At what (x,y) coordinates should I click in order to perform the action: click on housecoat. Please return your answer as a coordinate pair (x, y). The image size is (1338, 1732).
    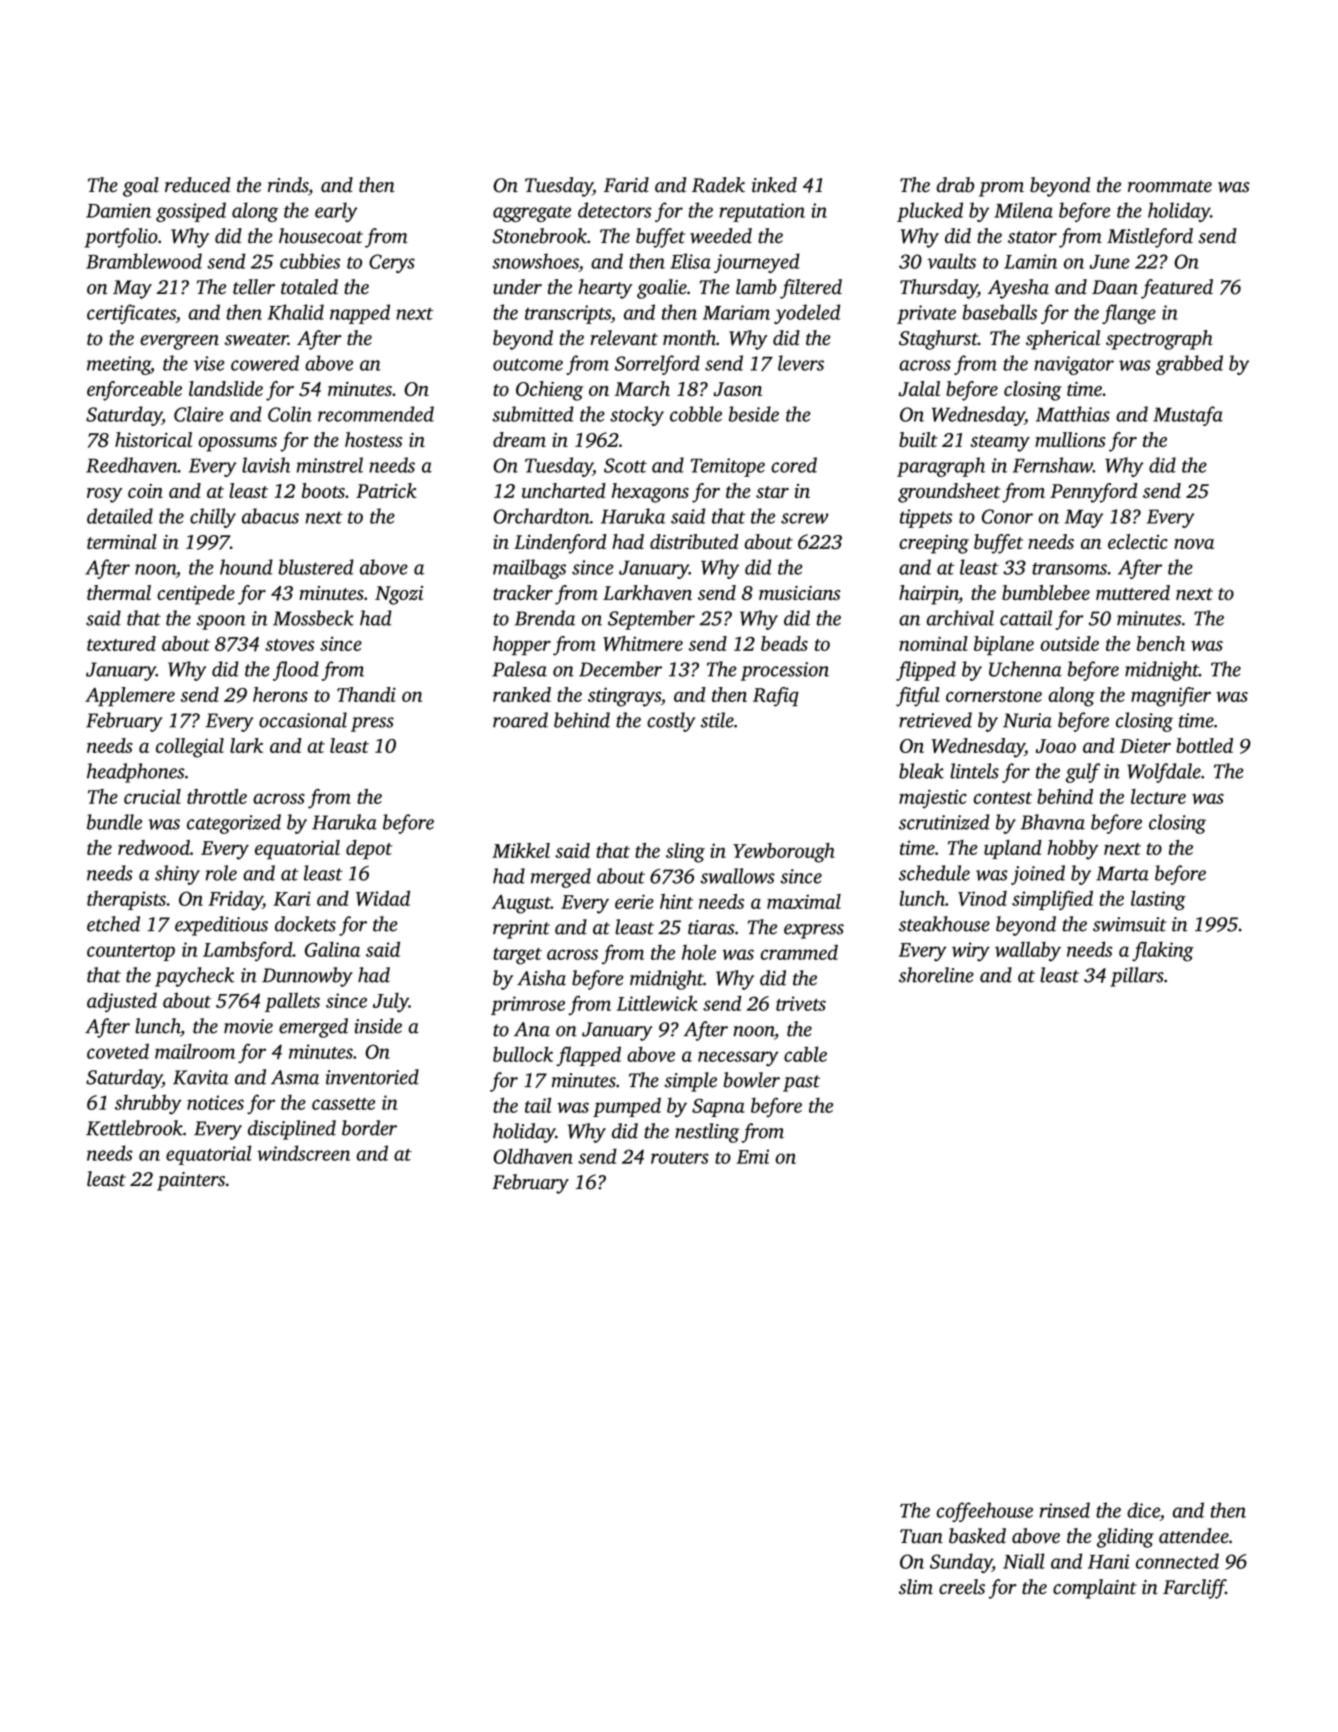
    Looking at the image, I should click on (321, 236).
